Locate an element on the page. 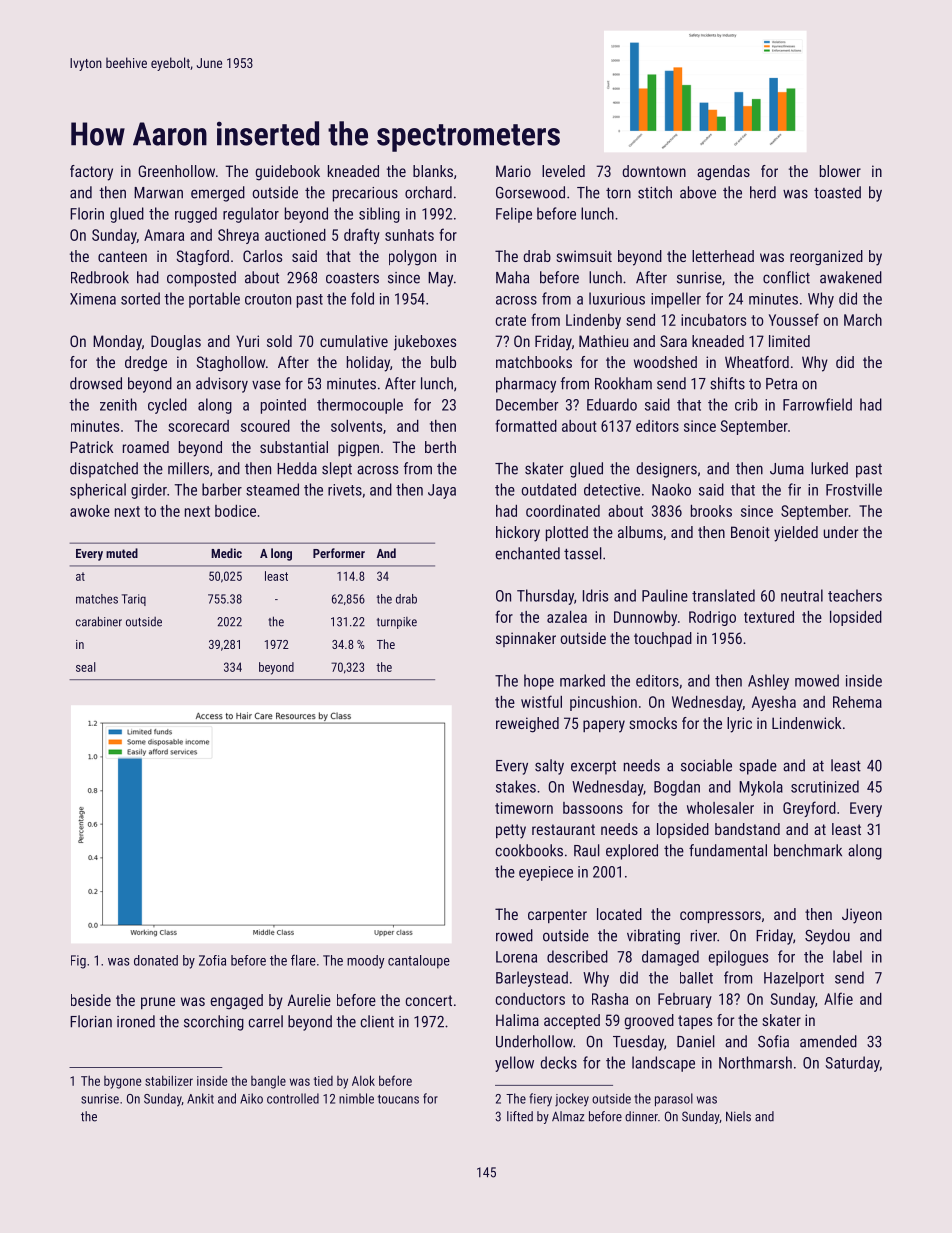 Image resolution: width=952 pixels, height=1233 pixels. Niels is located at coordinates (738, 1116).
